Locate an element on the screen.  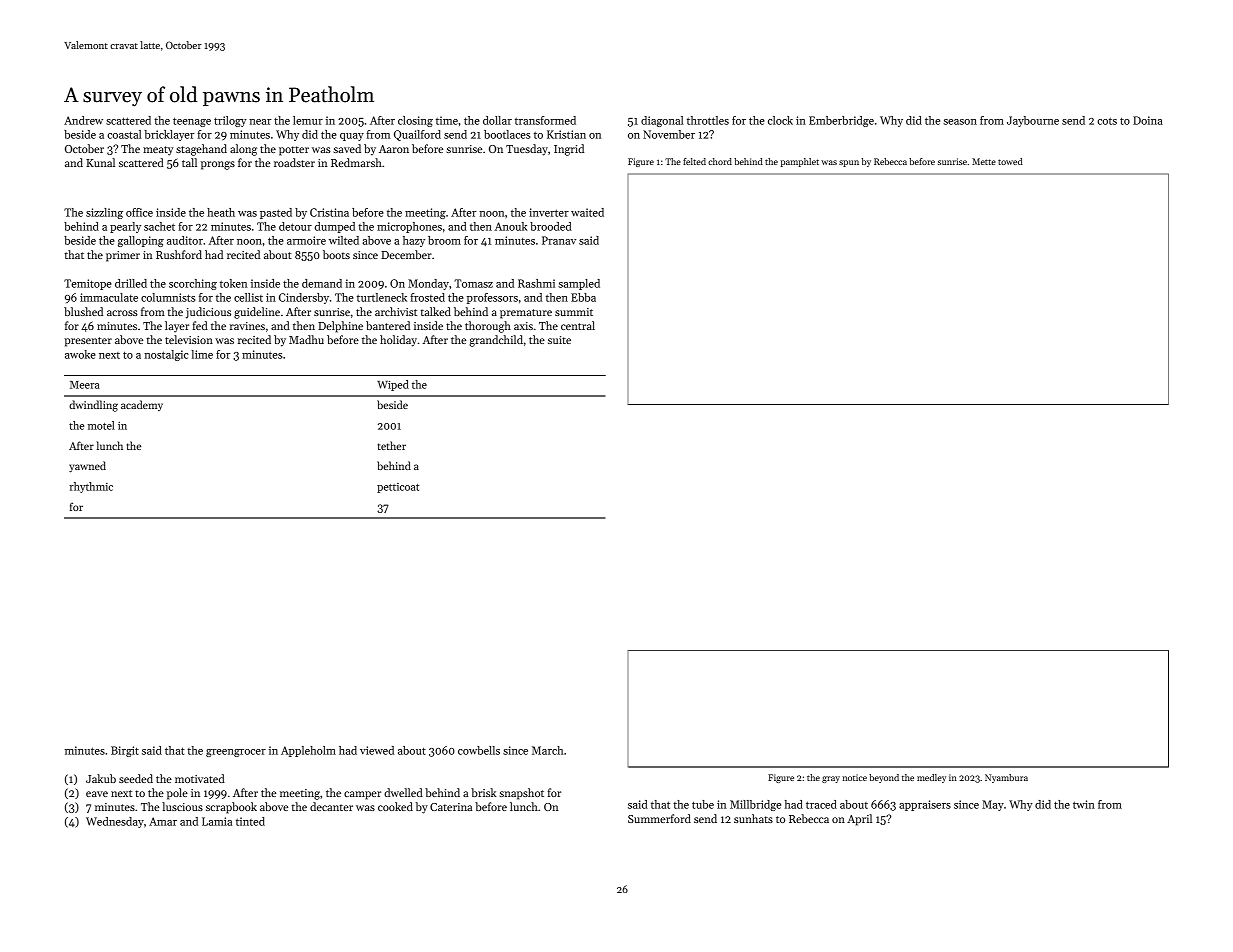
throttles is located at coordinates (708, 120).
